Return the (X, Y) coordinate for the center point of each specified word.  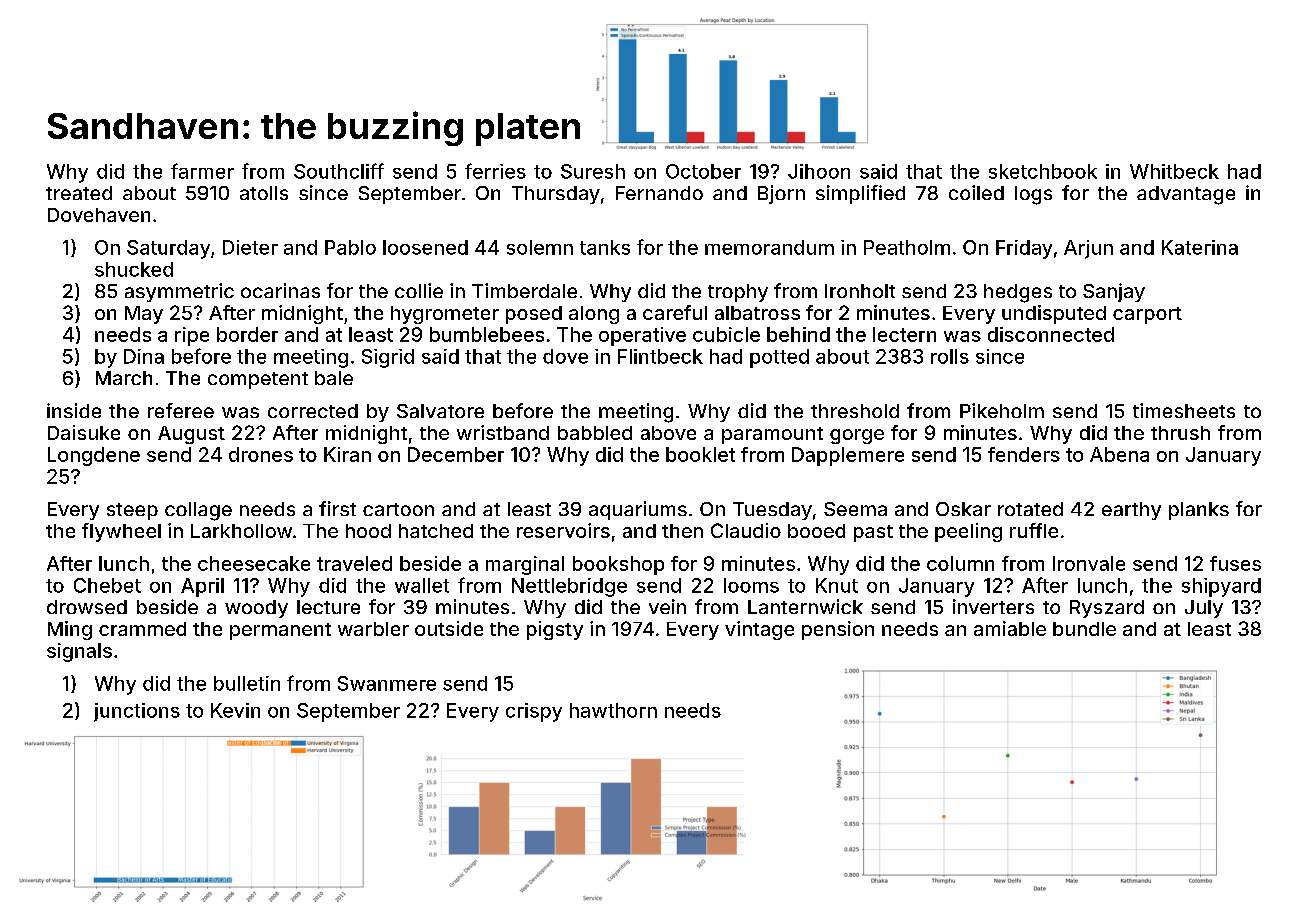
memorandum (769, 247)
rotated (1030, 509)
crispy (534, 712)
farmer (202, 171)
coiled (976, 192)
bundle (1084, 629)
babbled (595, 433)
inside (74, 410)
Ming (70, 630)
